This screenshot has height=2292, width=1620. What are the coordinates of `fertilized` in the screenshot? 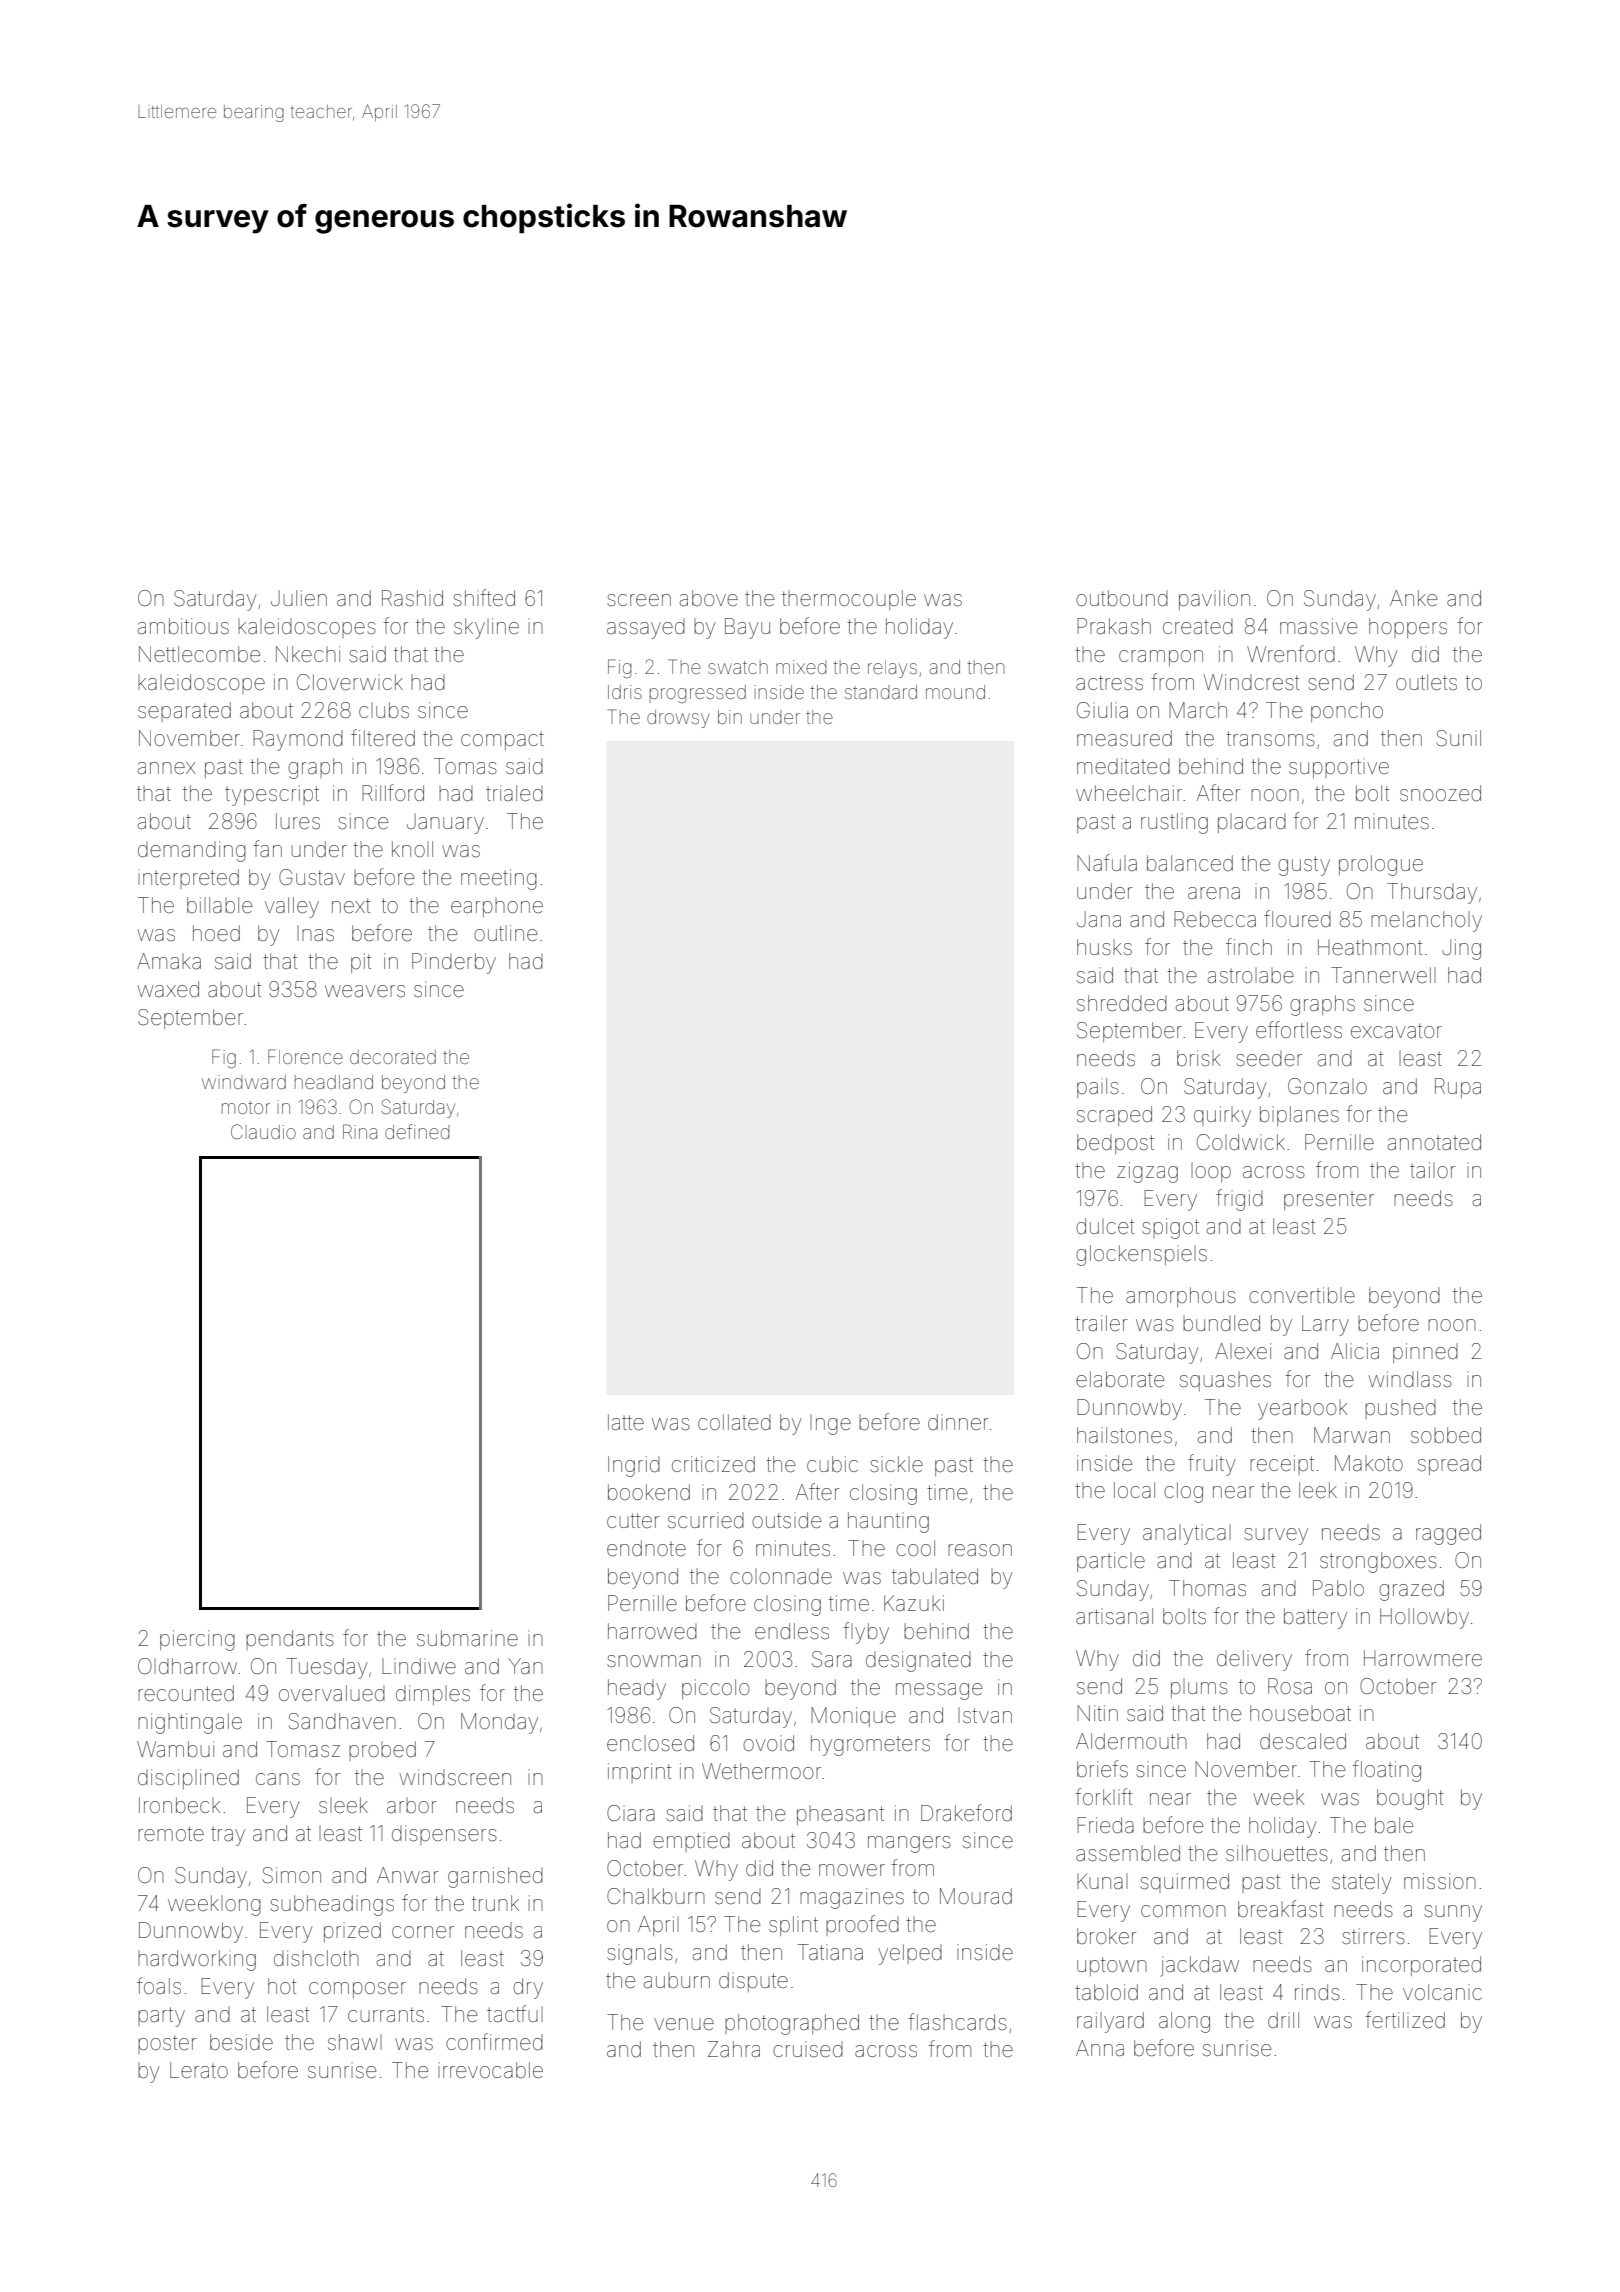 It's located at (1405, 2019).
